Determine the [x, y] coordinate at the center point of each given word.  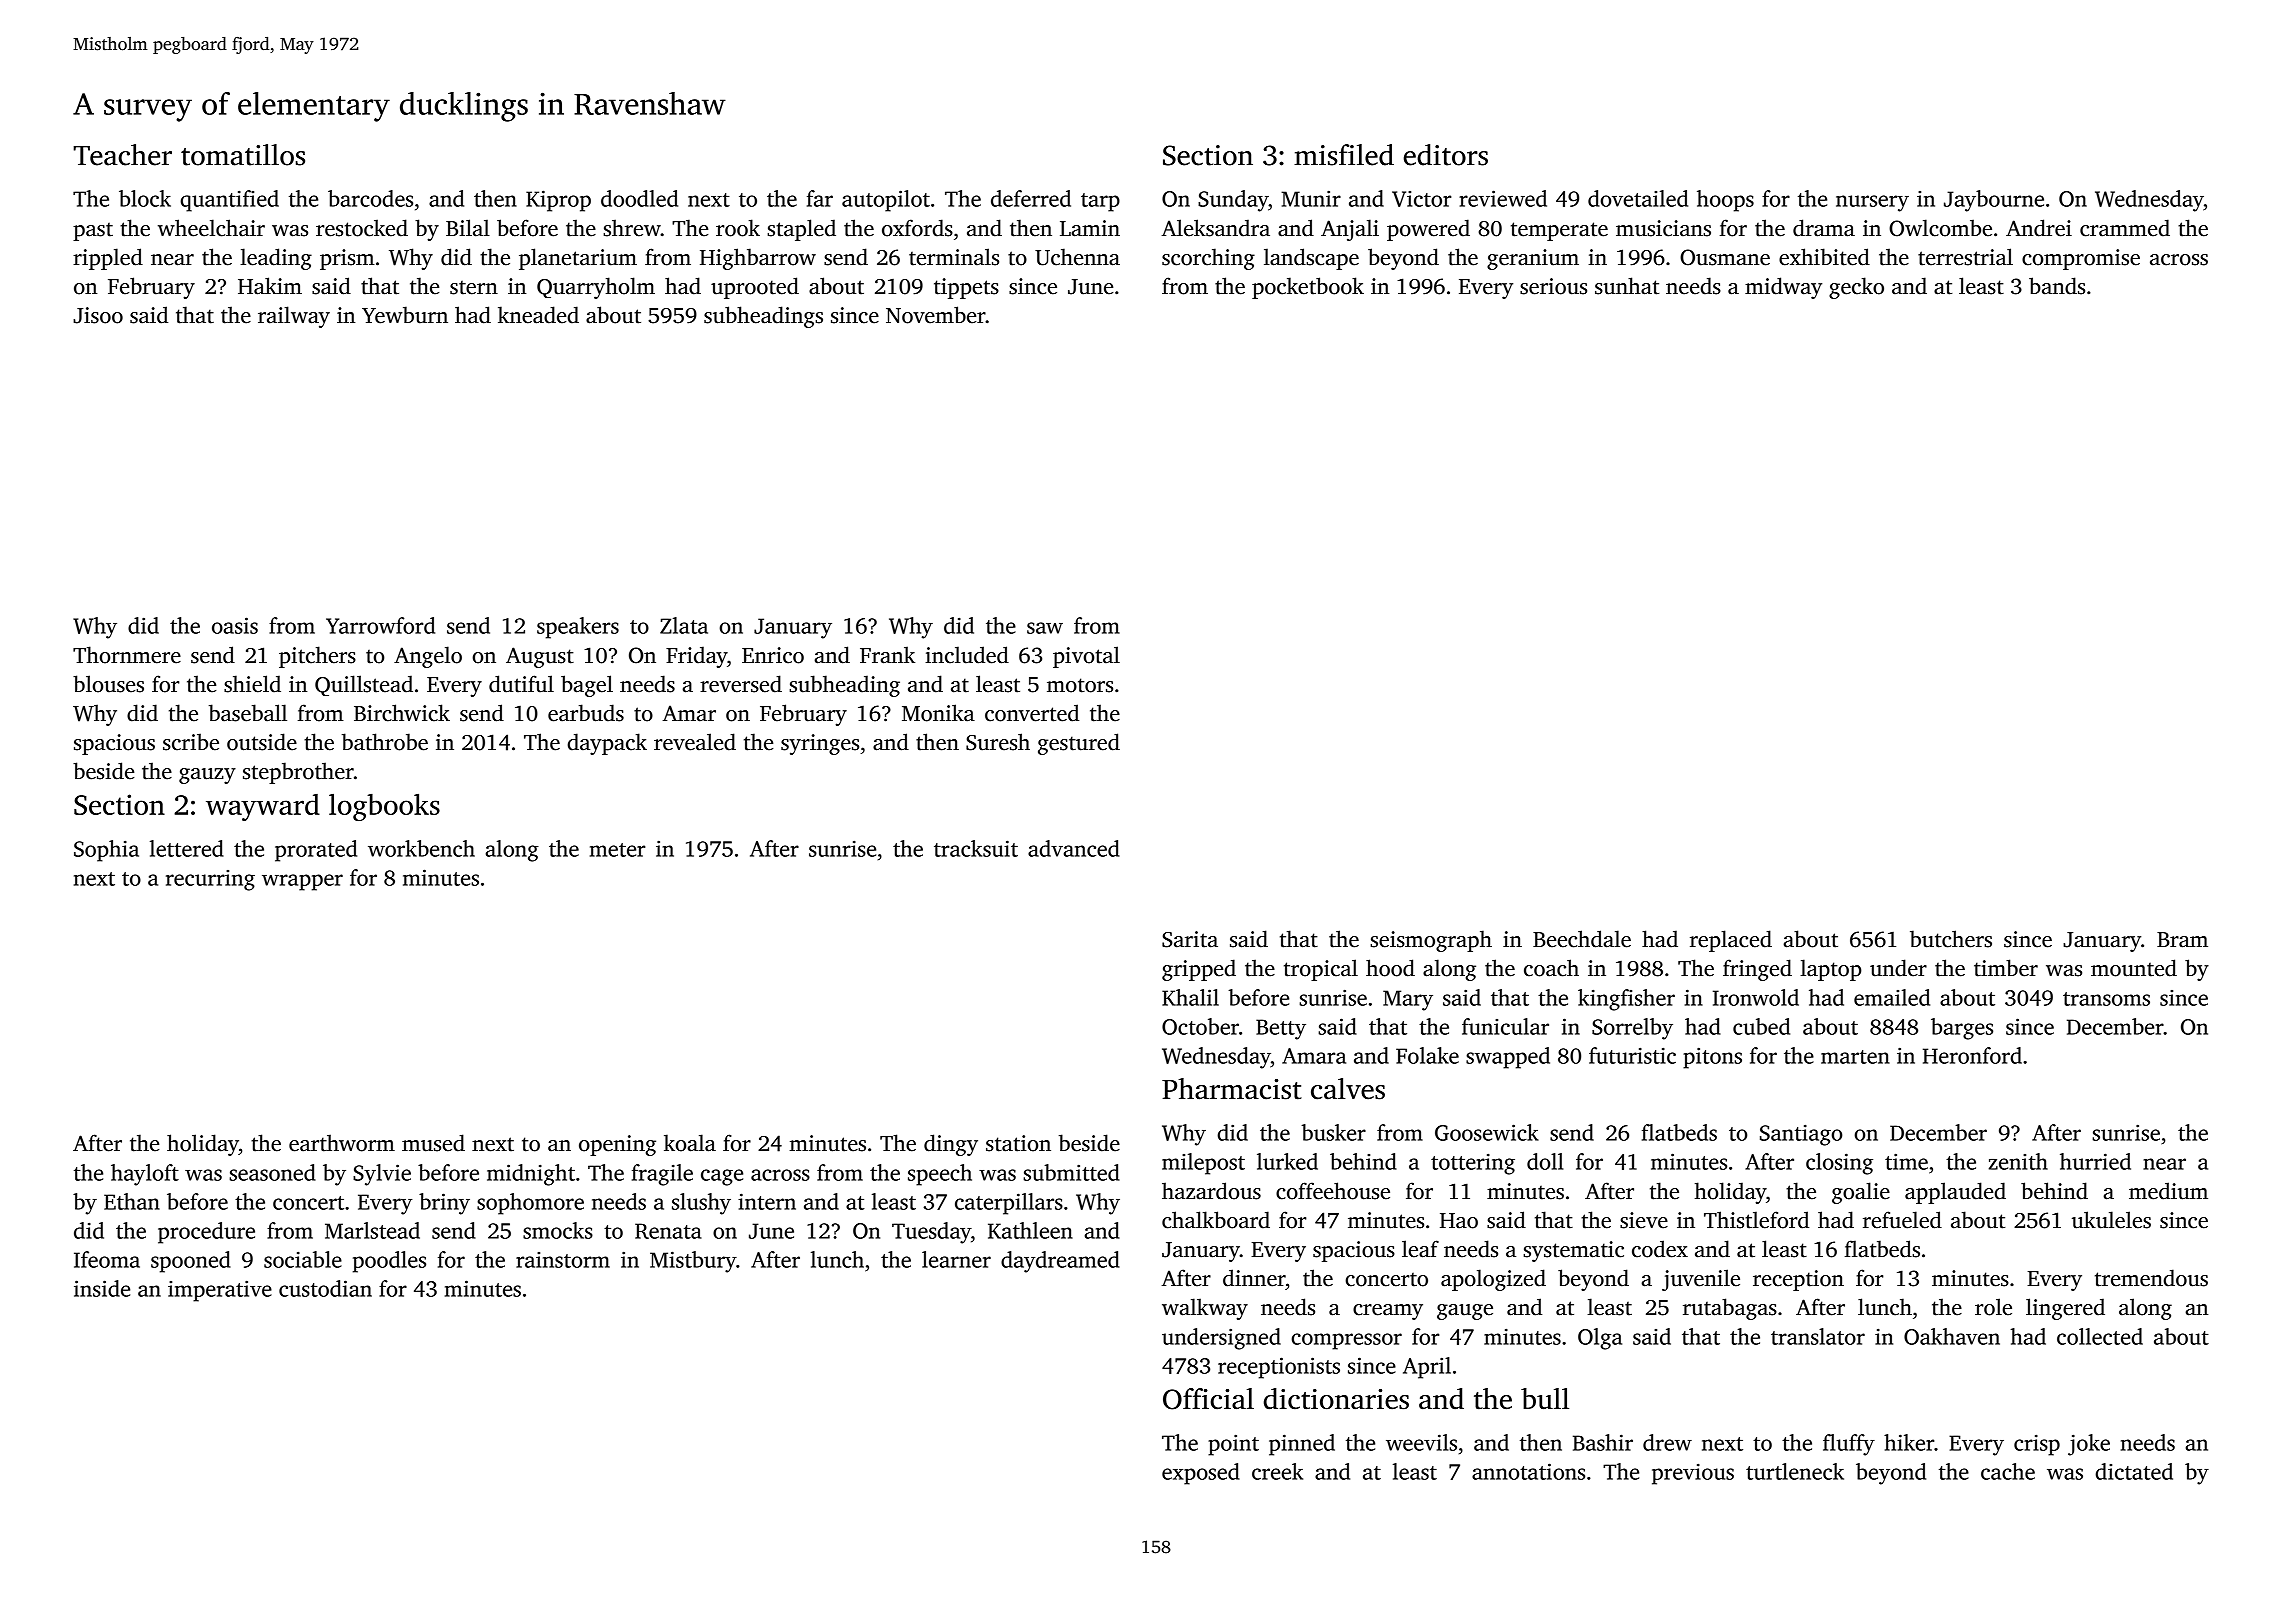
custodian [325, 1288]
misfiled [1344, 155]
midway [1783, 288]
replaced [1731, 941]
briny [444, 1204]
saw [1045, 628]
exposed [1201, 1474]
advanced [1074, 848]
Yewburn [405, 315]
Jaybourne [1994, 201]
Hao [1459, 1221]
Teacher [123, 155]
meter [617, 850]
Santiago [1801, 1135]
